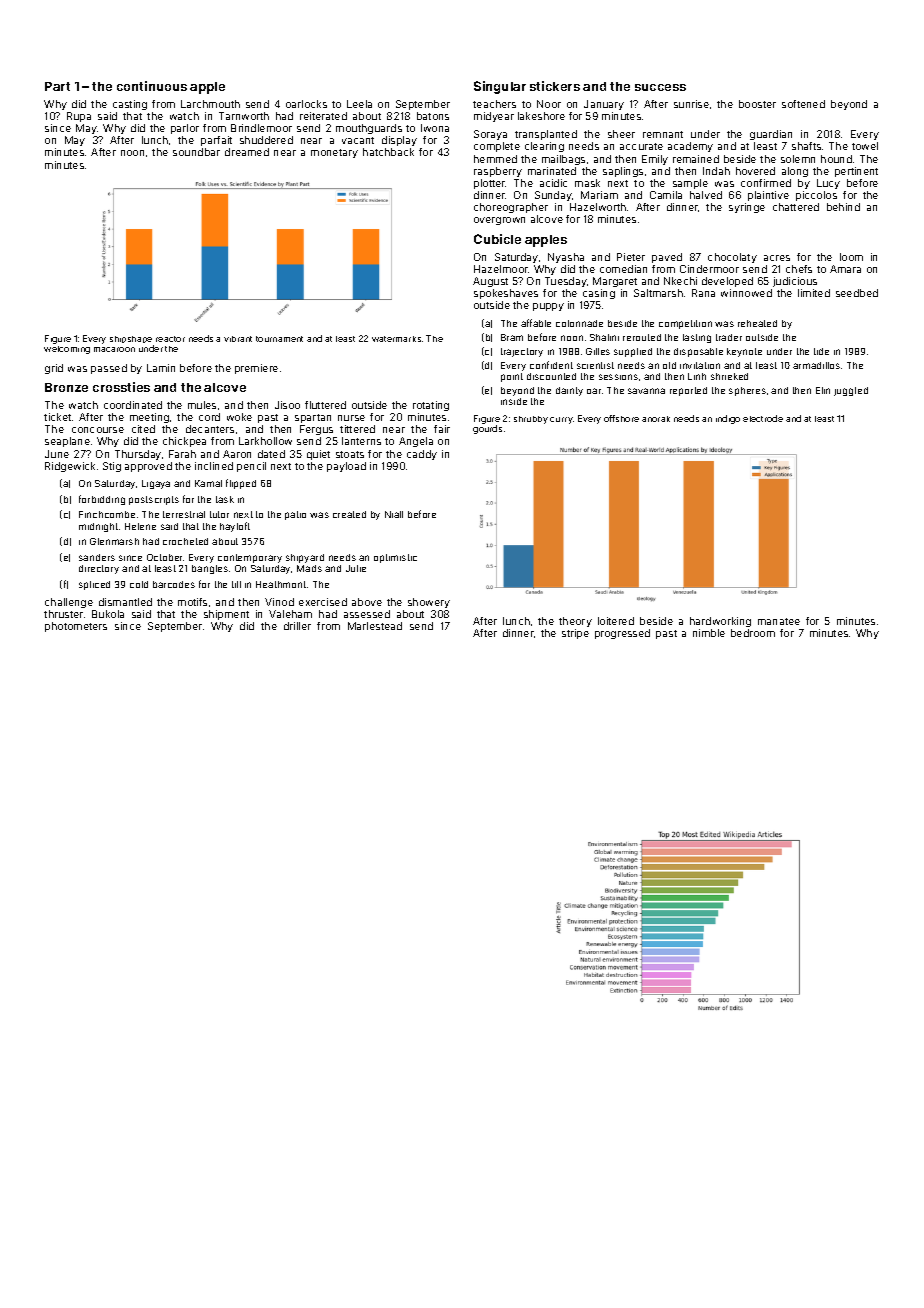  I want to click on soundbar, so click(196, 152).
